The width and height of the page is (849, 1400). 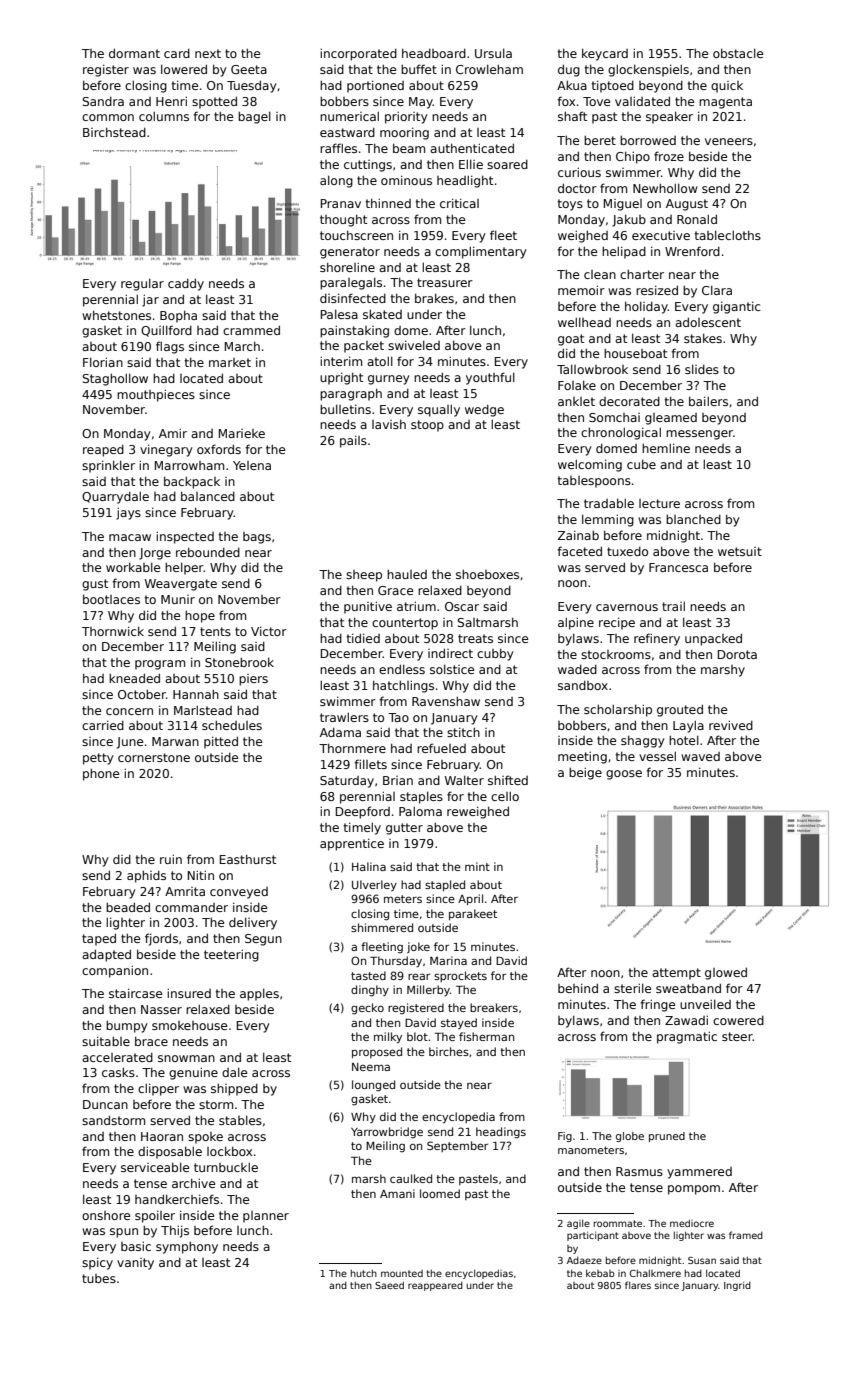 What do you see at coordinates (643, 741) in the page?
I see `shaggy` at bounding box center [643, 741].
